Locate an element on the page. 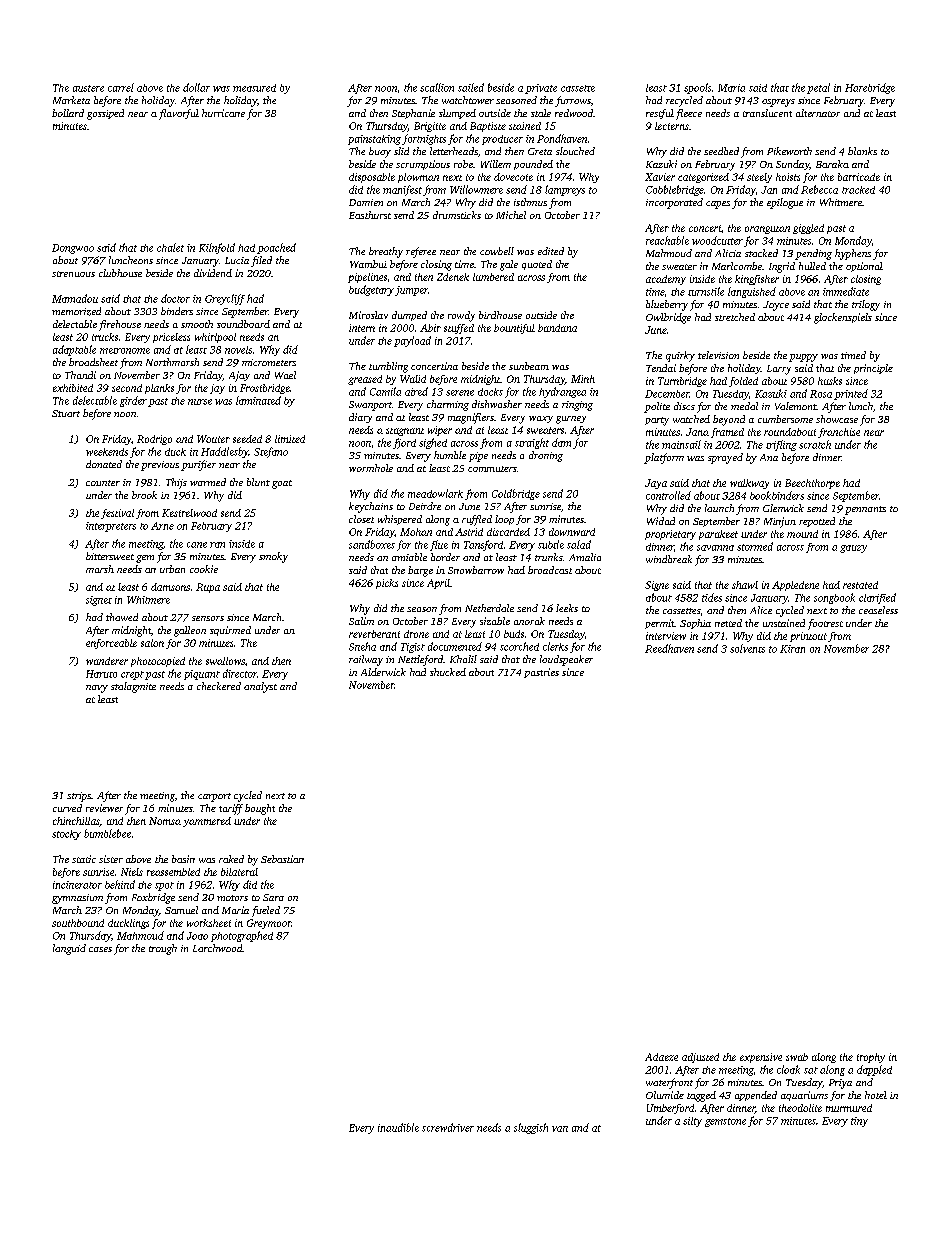 The width and height of the image is (952, 1233). Adaeze is located at coordinates (661, 1057).
